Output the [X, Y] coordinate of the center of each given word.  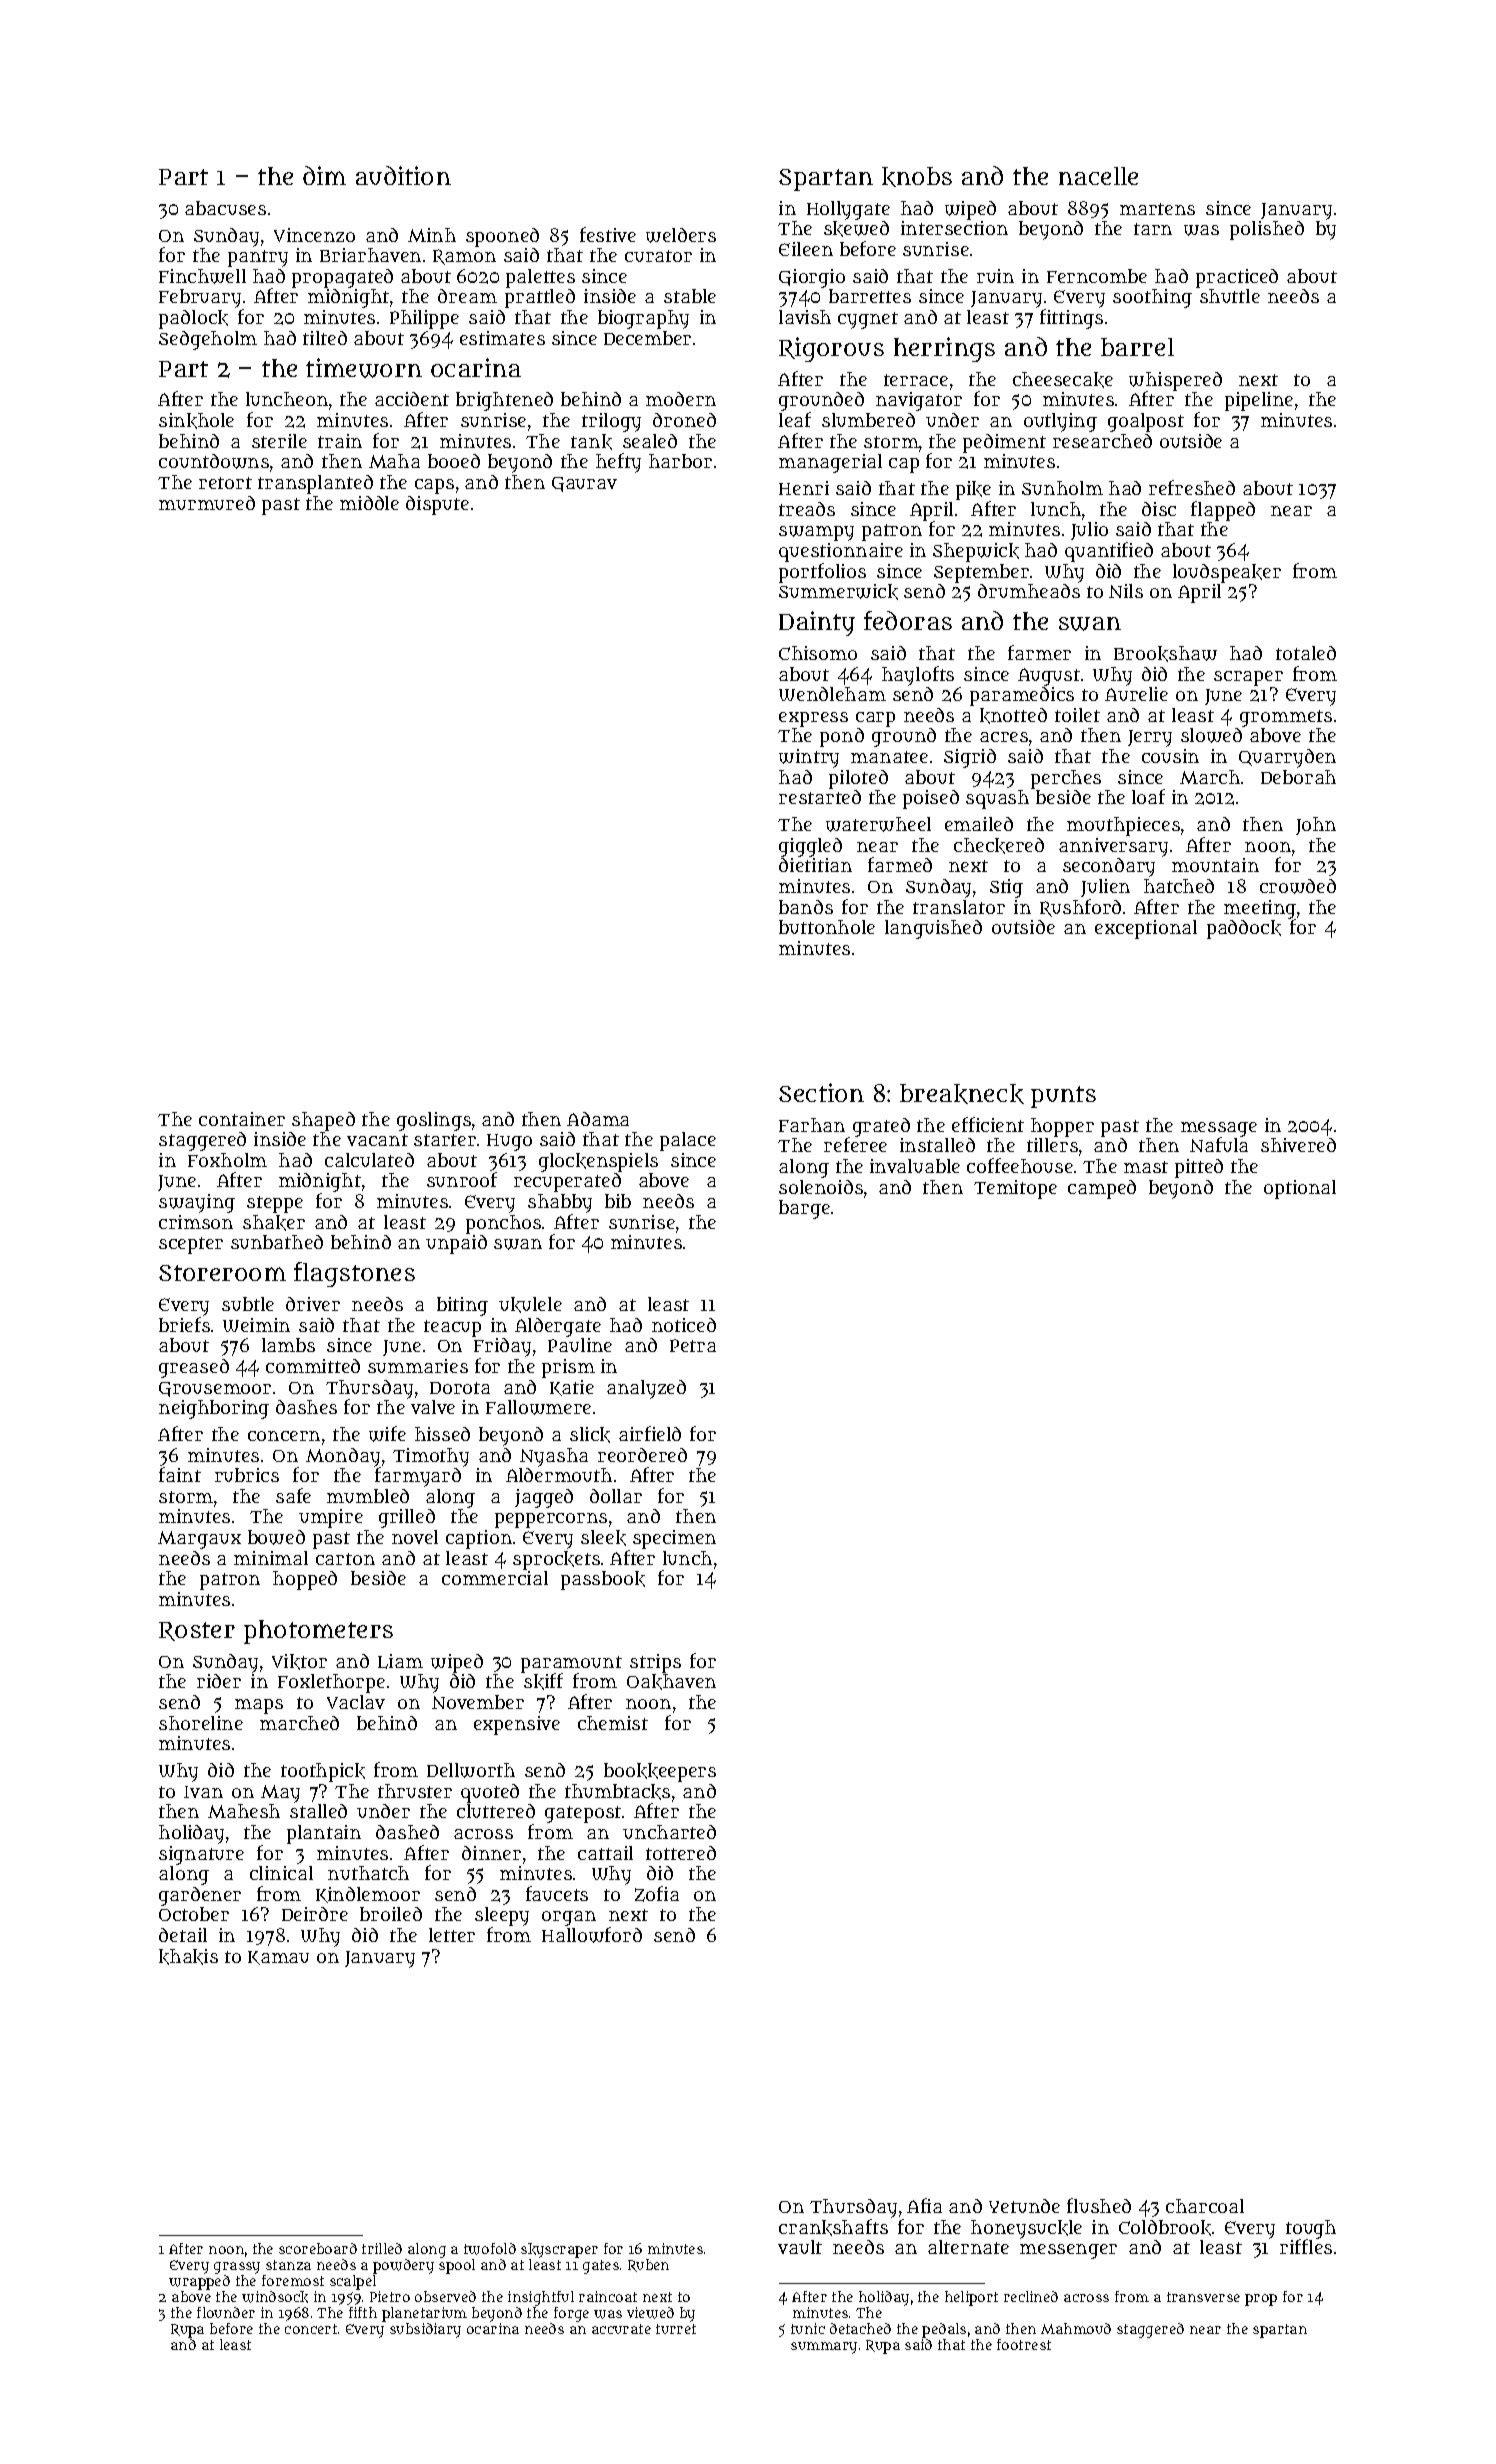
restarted [820, 797]
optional [1300, 1189]
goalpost [1146, 422]
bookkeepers [660, 1772]
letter [452, 1935]
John [1316, 826]
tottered [681, 1853]
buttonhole [827, 927]
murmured [207, 503]
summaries [418, 1366]
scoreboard [318, 2248]
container [242, 1119]
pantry [258, 258]
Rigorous [831, 349]
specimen [674, 1539]
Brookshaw [1165, 654]
